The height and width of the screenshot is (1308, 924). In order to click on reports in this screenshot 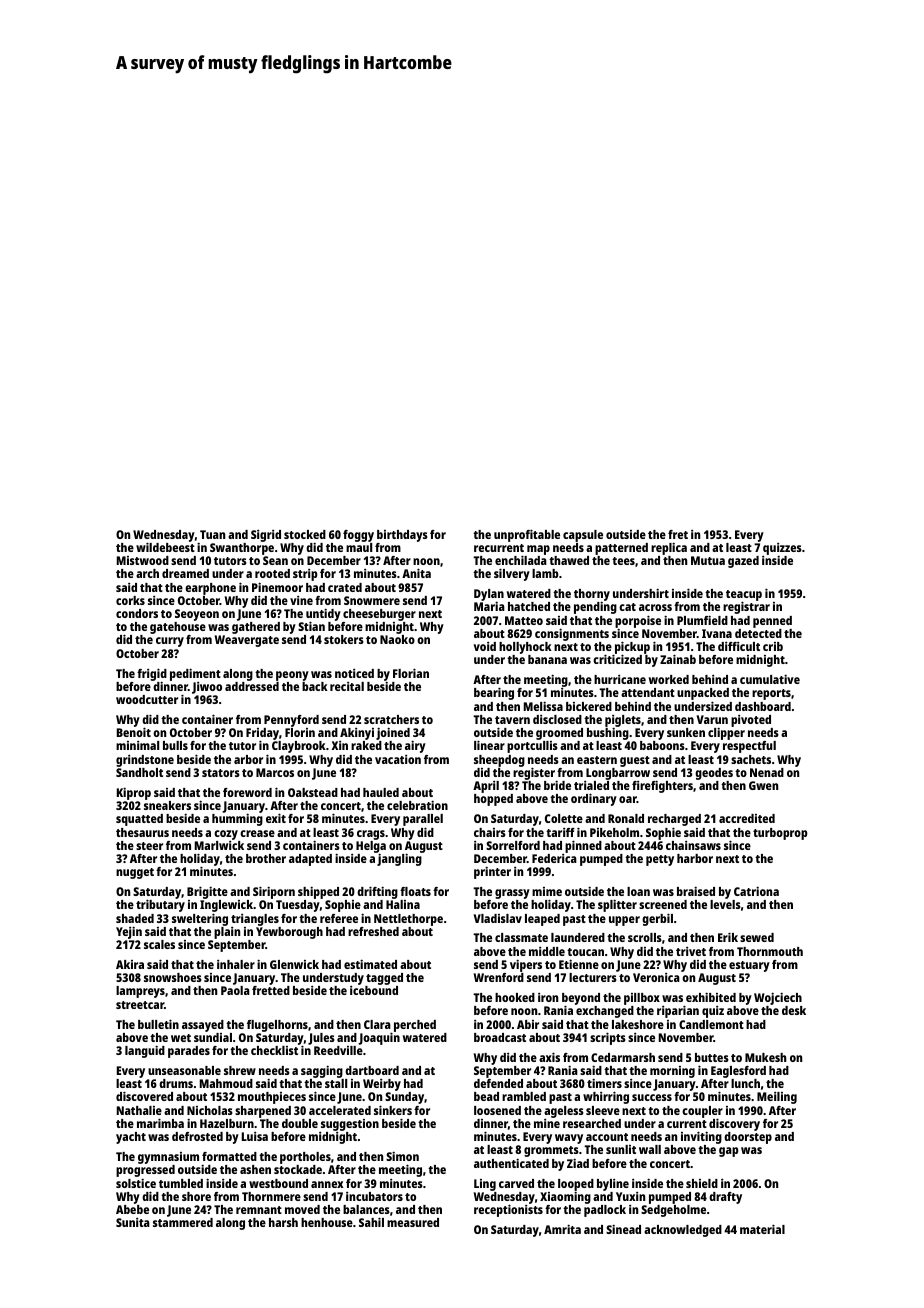, I will do `click(771, 694)`.
